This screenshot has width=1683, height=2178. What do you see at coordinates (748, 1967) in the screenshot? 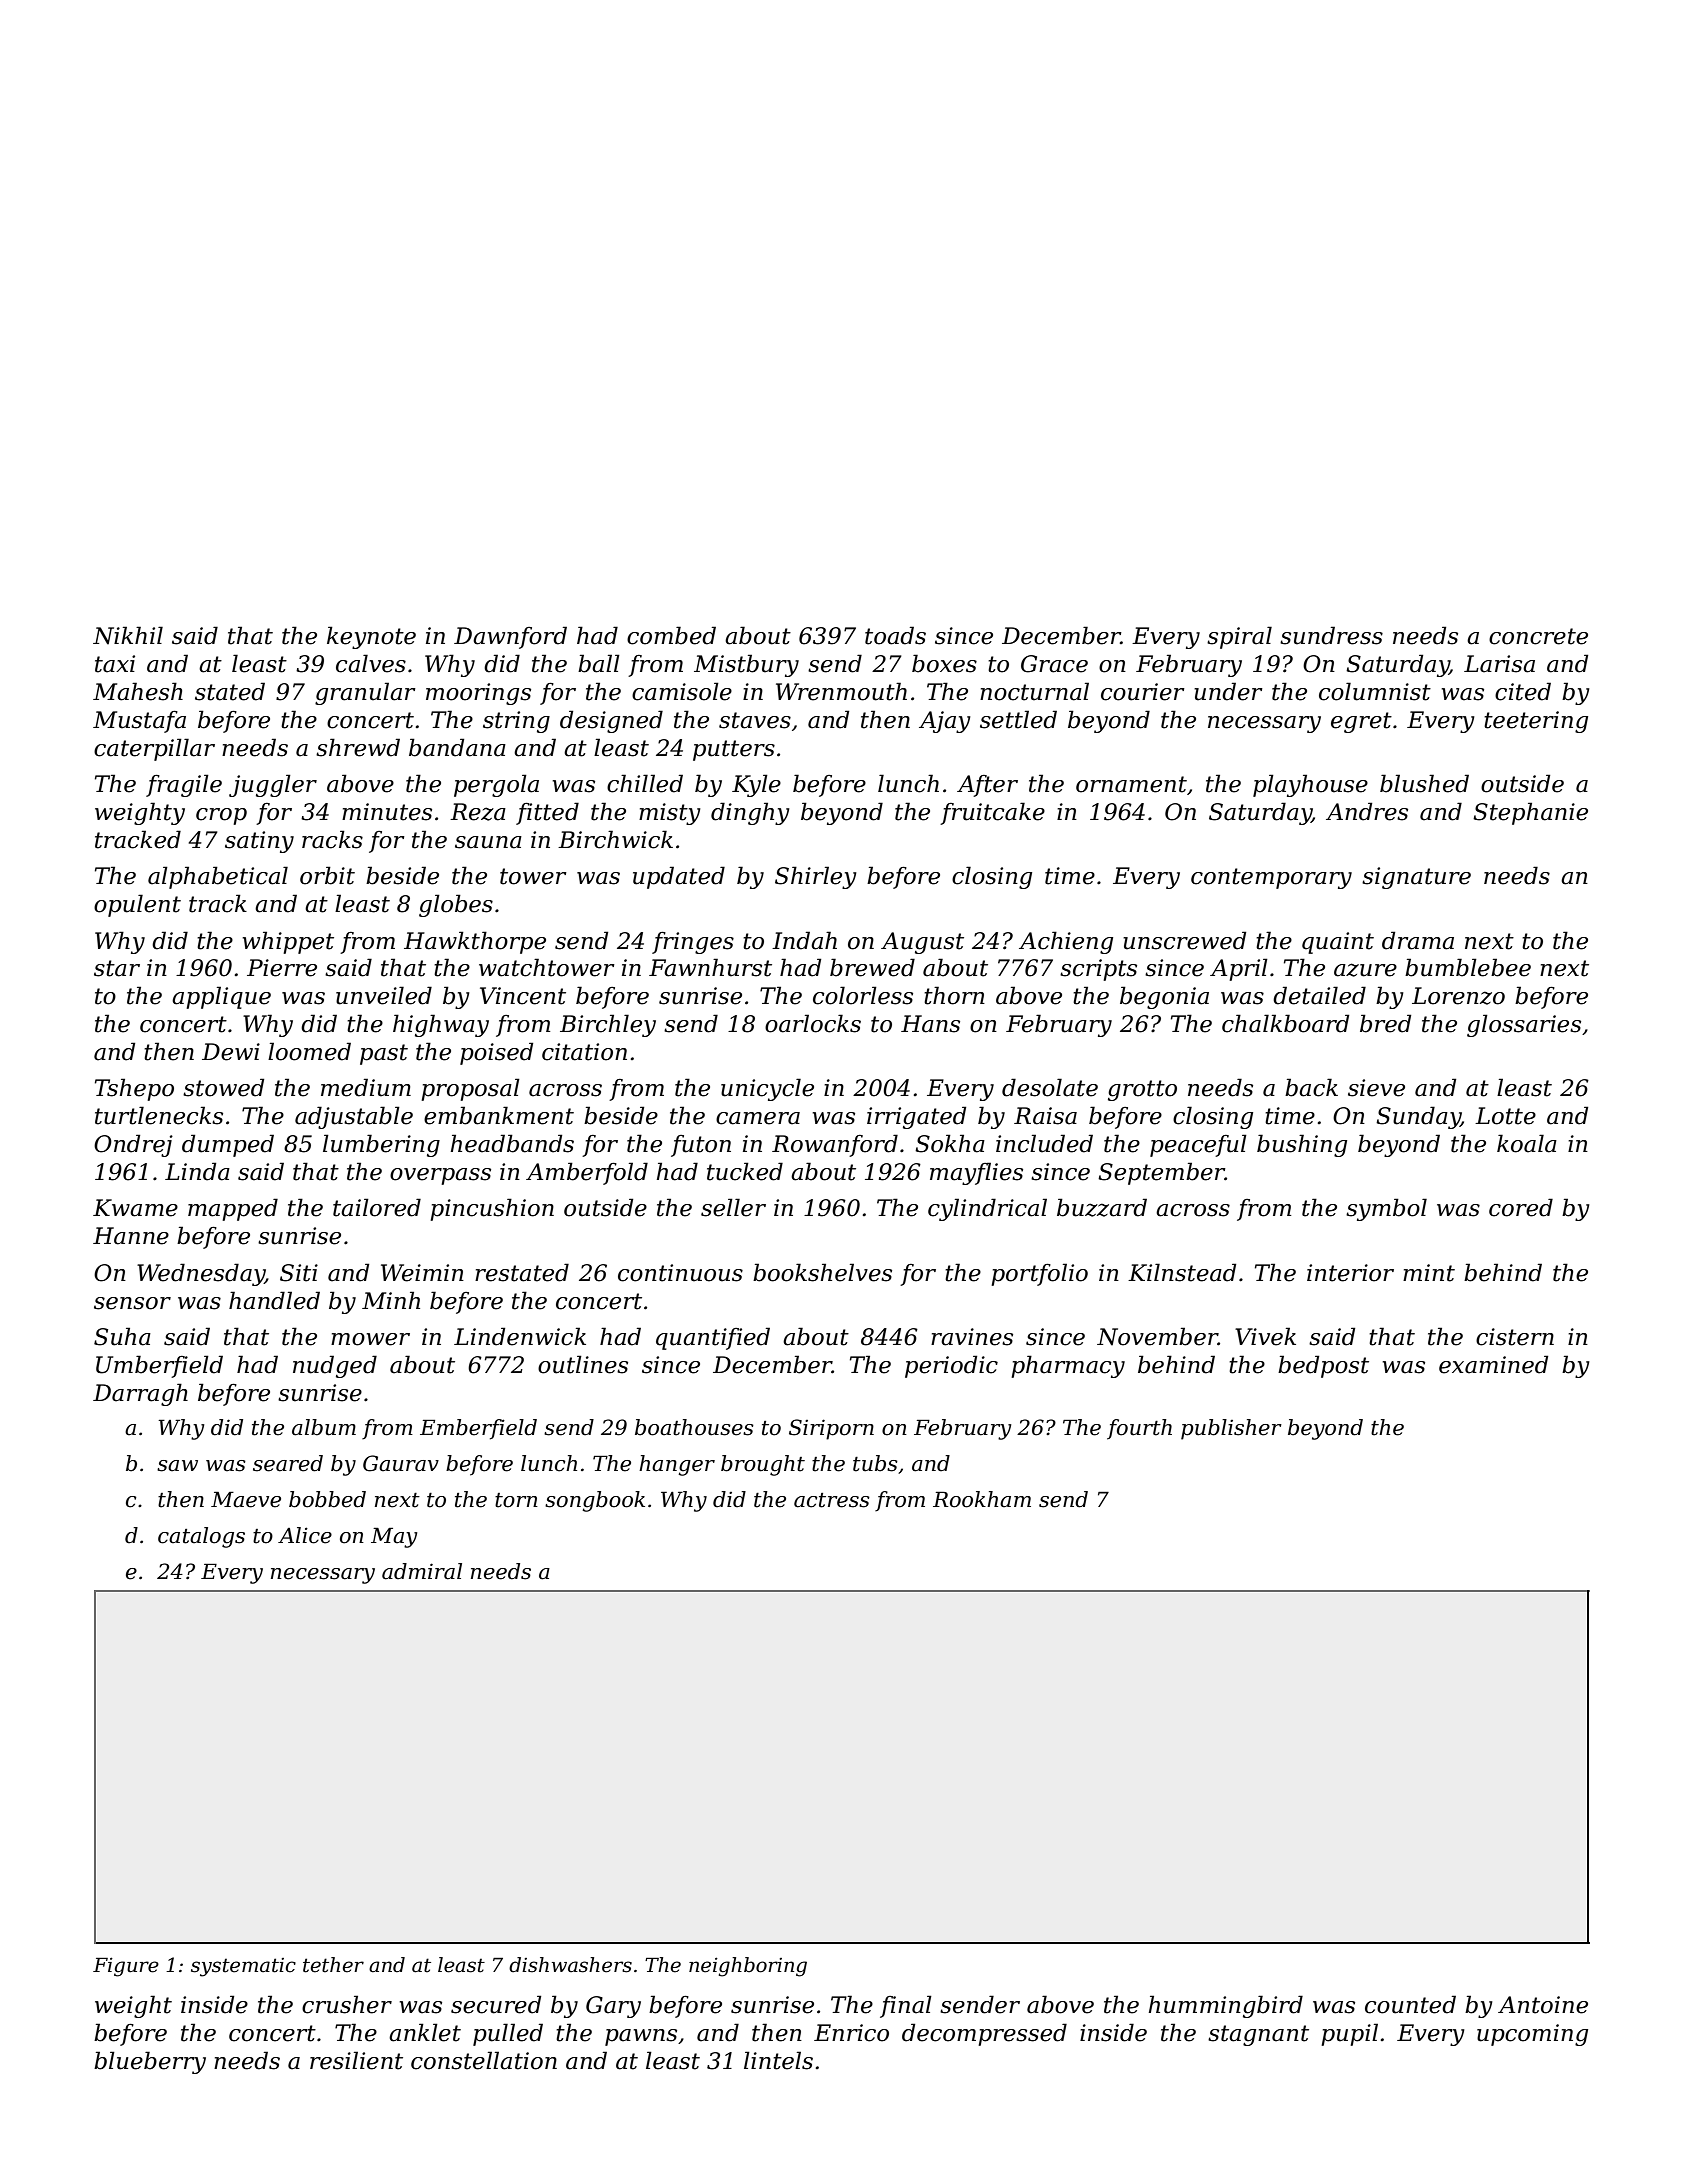
I see `neighboring` at bounding box center [748, 1967].
